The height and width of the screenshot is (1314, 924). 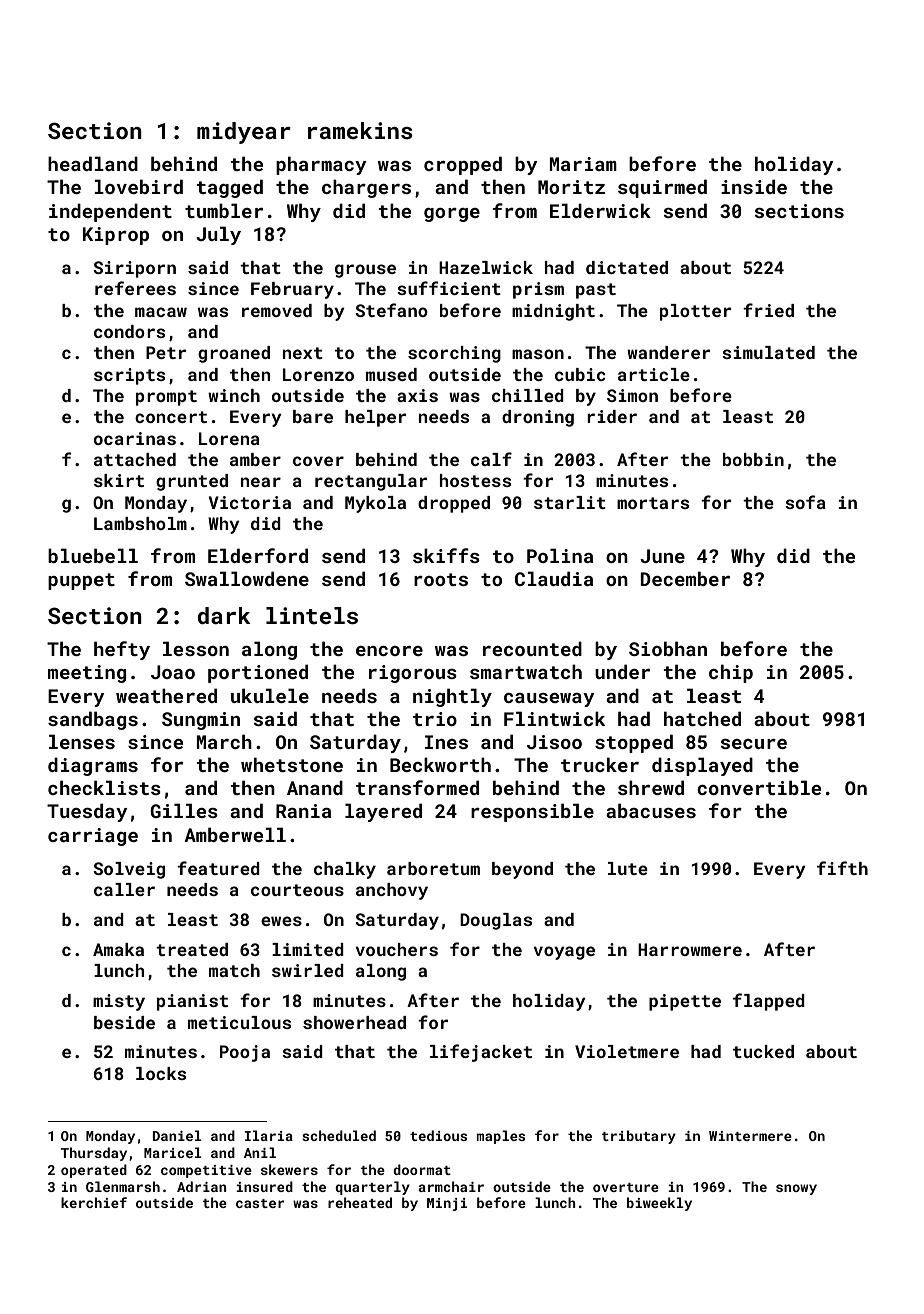 I want to click on chip, so click(x=731, y=673).
